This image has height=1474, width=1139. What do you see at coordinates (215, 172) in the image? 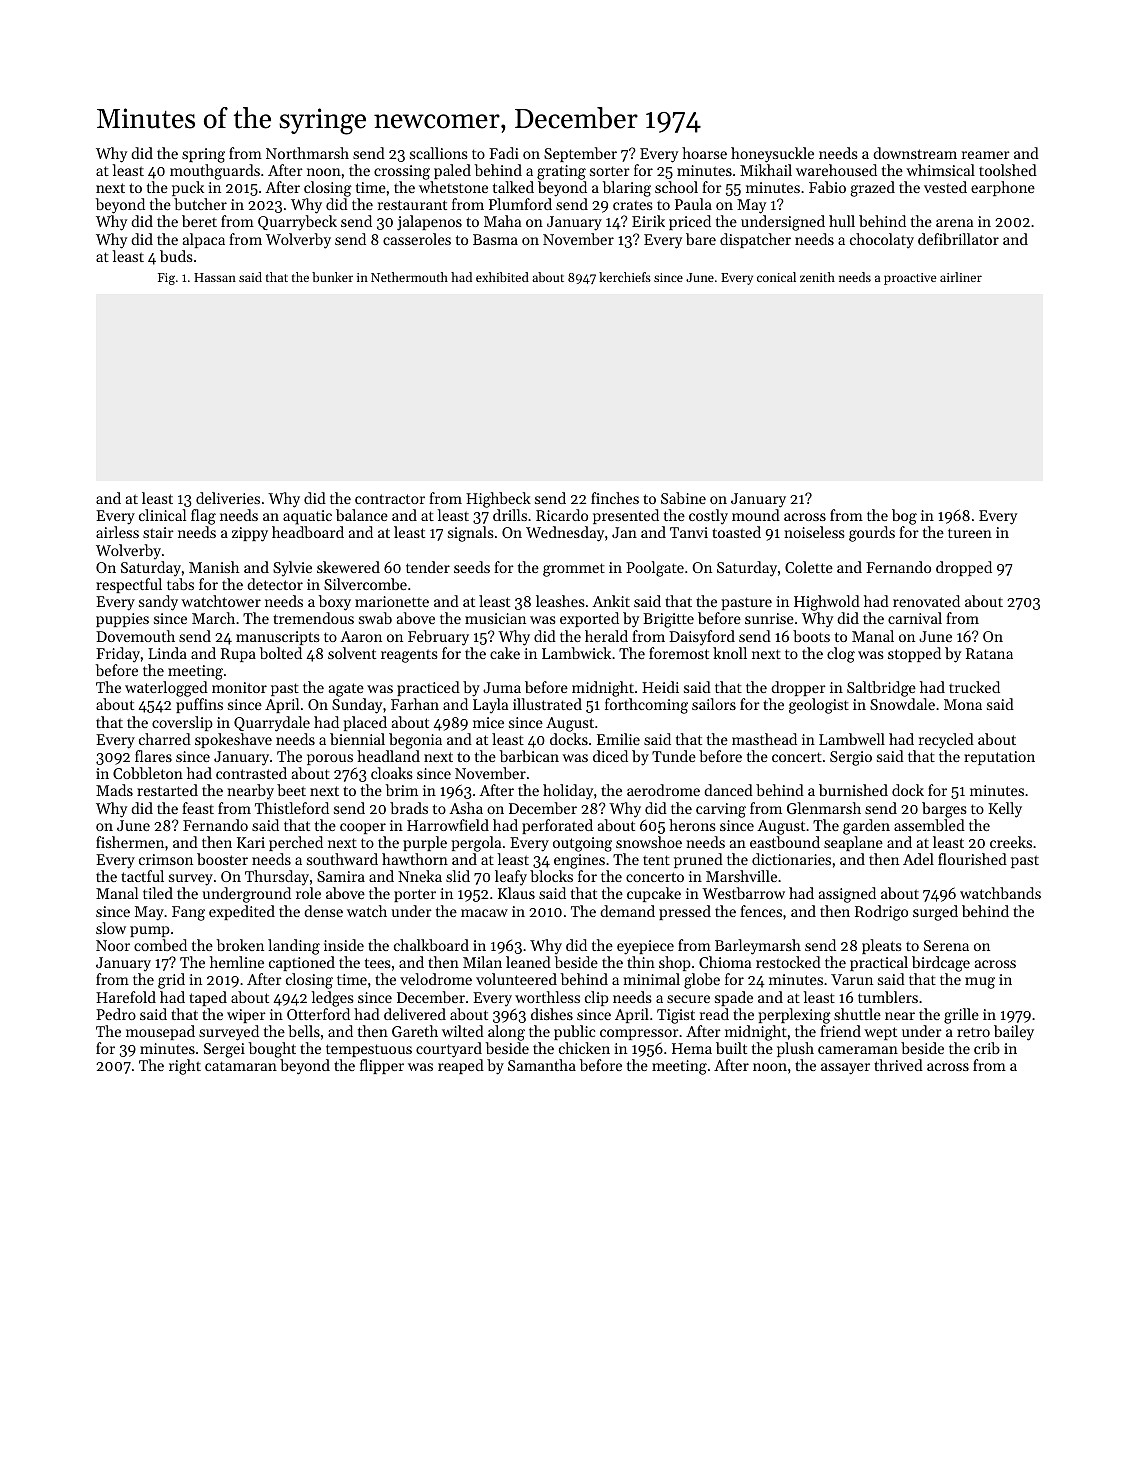
I see `mouthguards` at bounding box center [215, 172].
